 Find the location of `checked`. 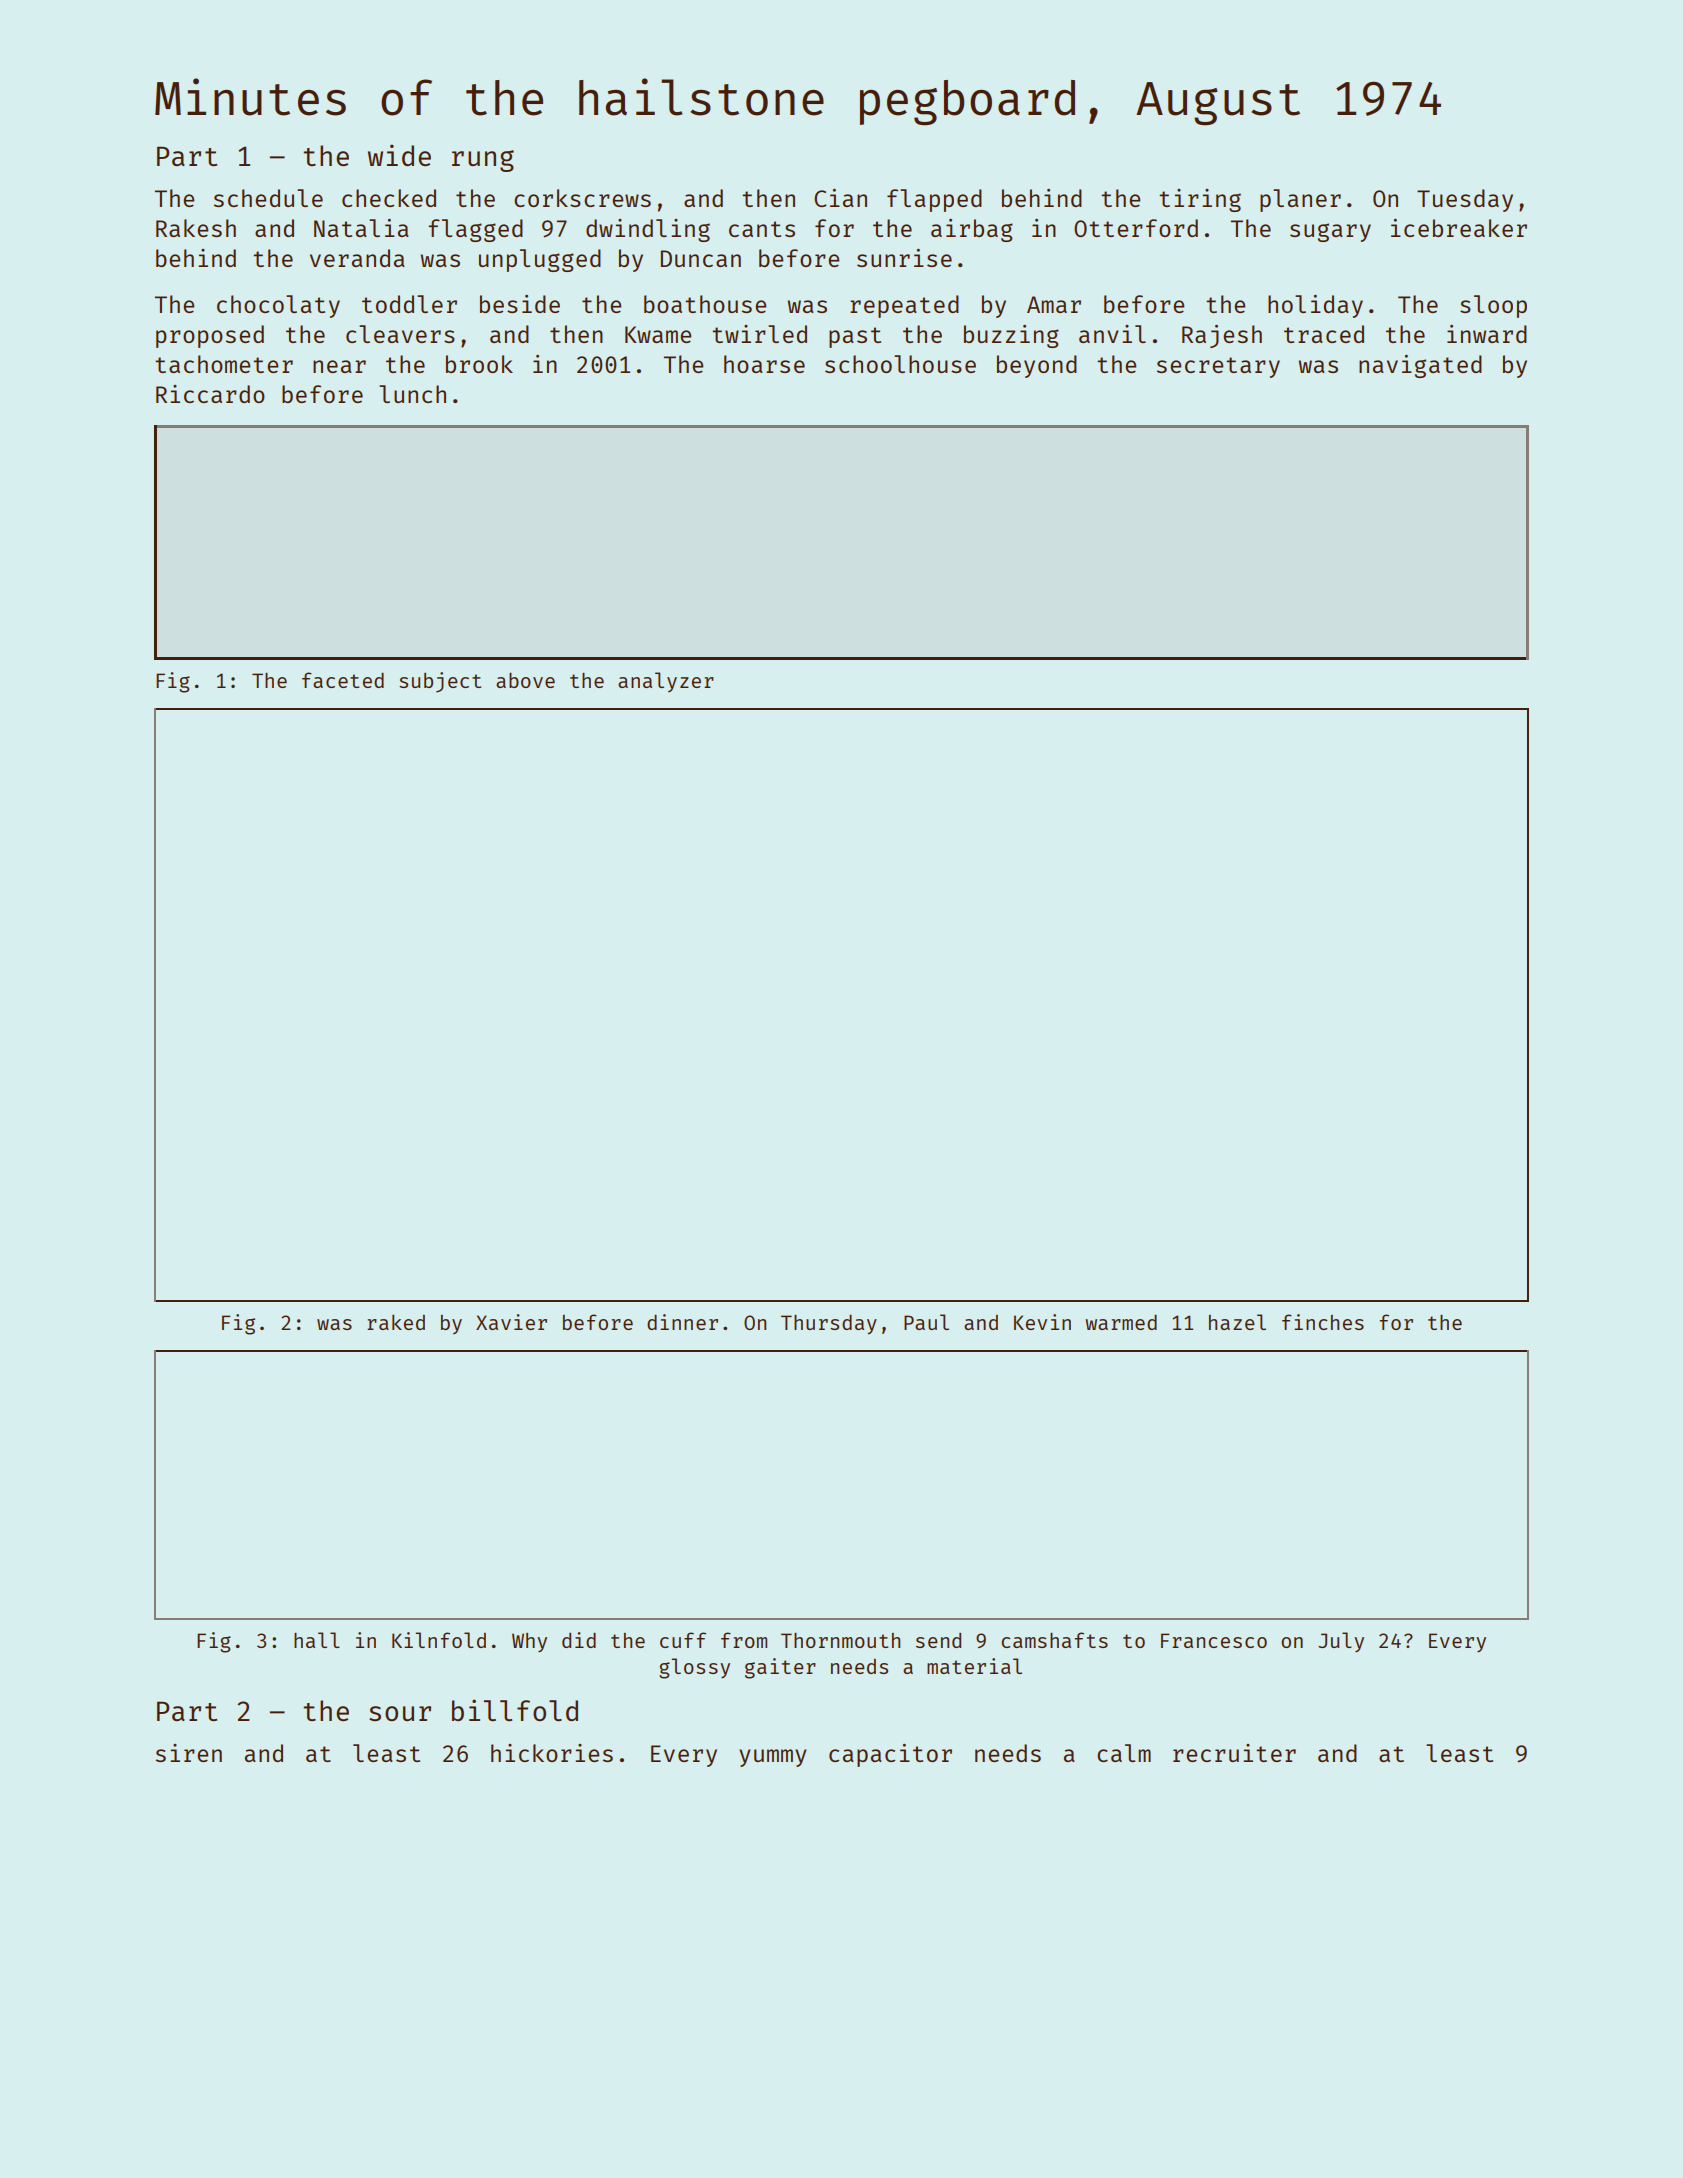

checked is located at coordinates (389, 198).
